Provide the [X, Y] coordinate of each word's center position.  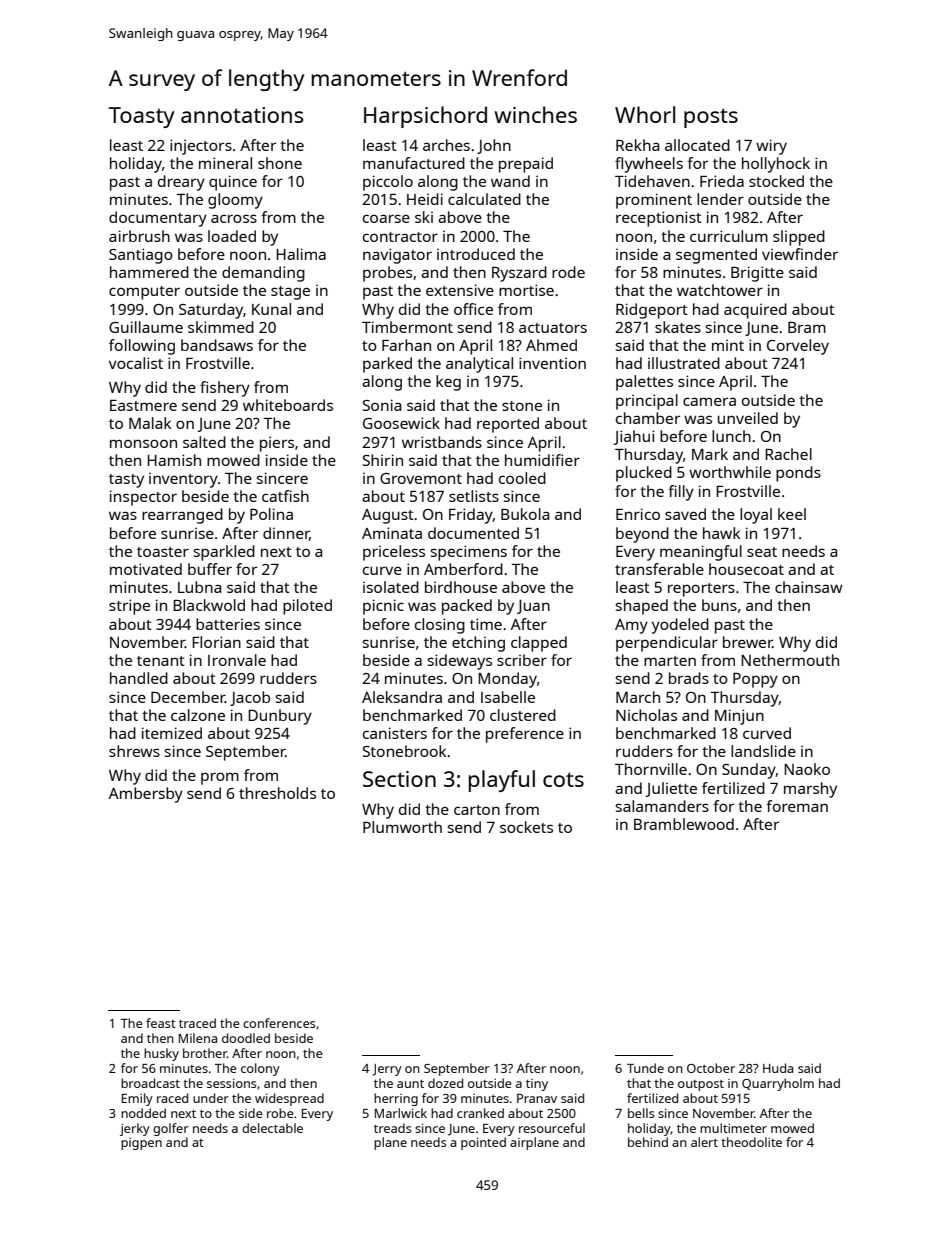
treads [392, 1128]
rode [568, 272]
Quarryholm [778, 1084]
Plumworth [402, 827]
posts [711, 118]
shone [280, 163]
